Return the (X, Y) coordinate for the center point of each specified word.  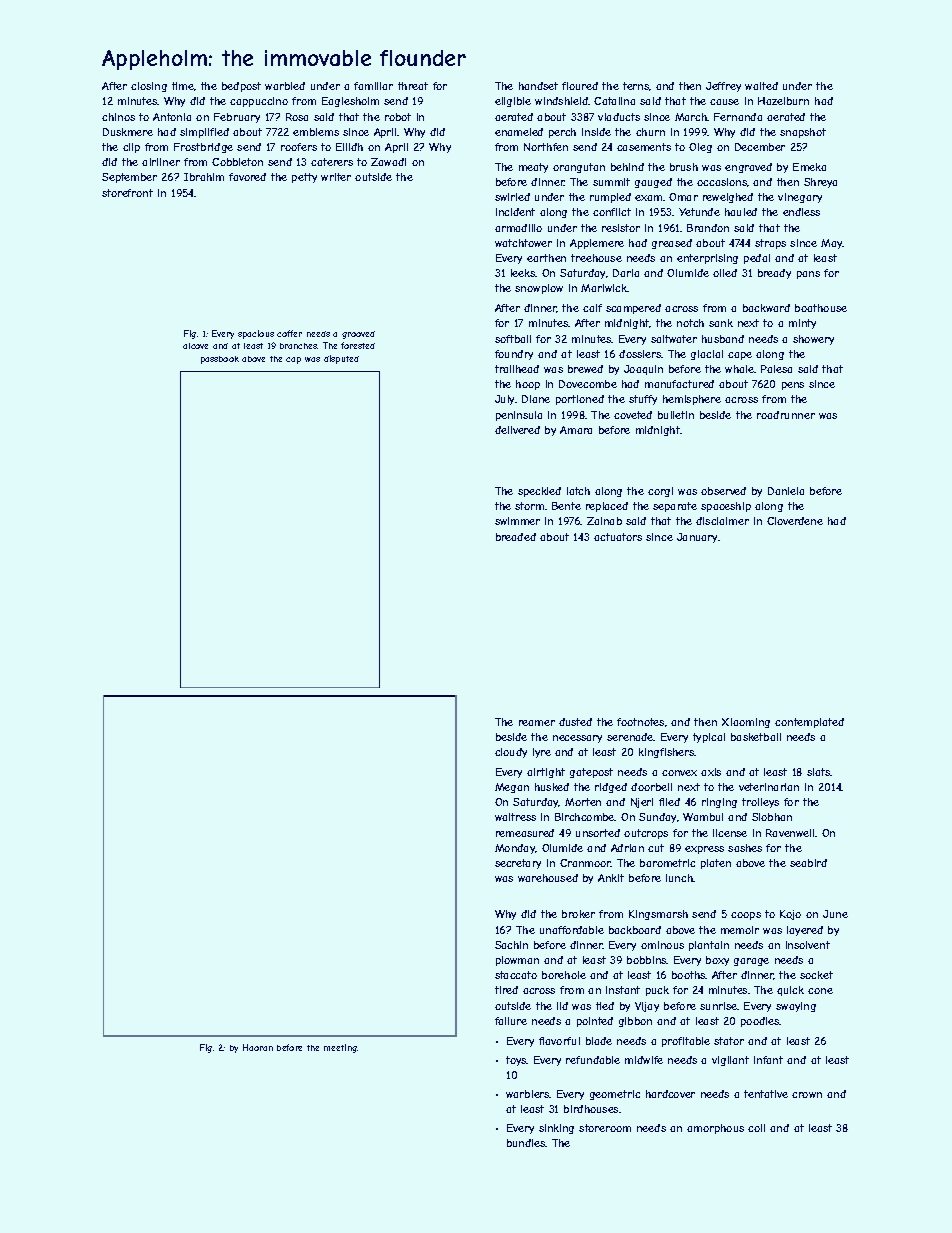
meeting (341, 1048)
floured (580, 86)
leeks (523, 273)
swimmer (517, 521)
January (697, 538)
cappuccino (259, 102)
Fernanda (738, 117)
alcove (195, 346)
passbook (220, 360)
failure (511, 1021)
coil (756, 1128)
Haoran (258, 1047)
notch (690, 323)
